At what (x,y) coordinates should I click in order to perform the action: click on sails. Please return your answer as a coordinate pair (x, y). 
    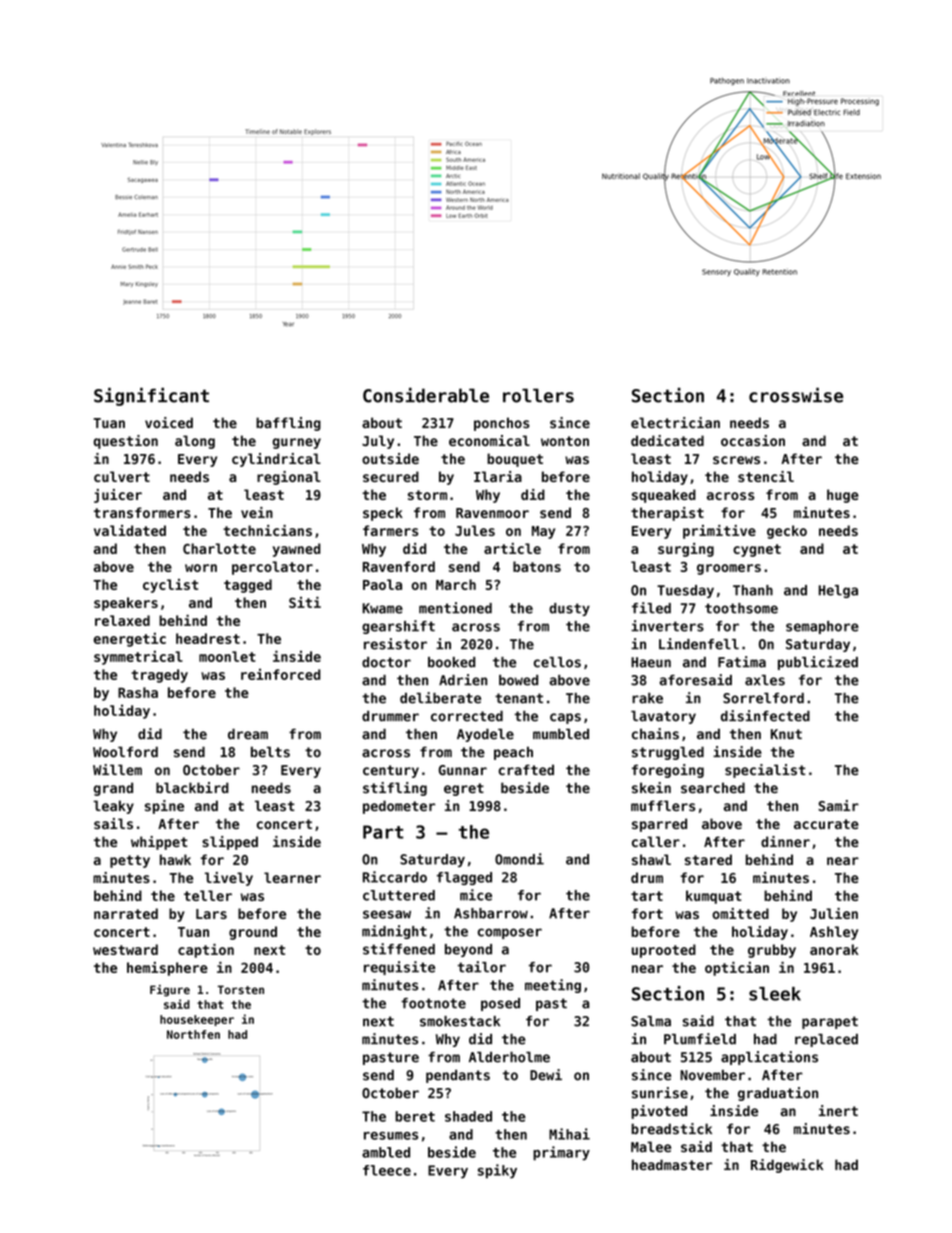
    Looking at the image, I should click on (113, 823).
